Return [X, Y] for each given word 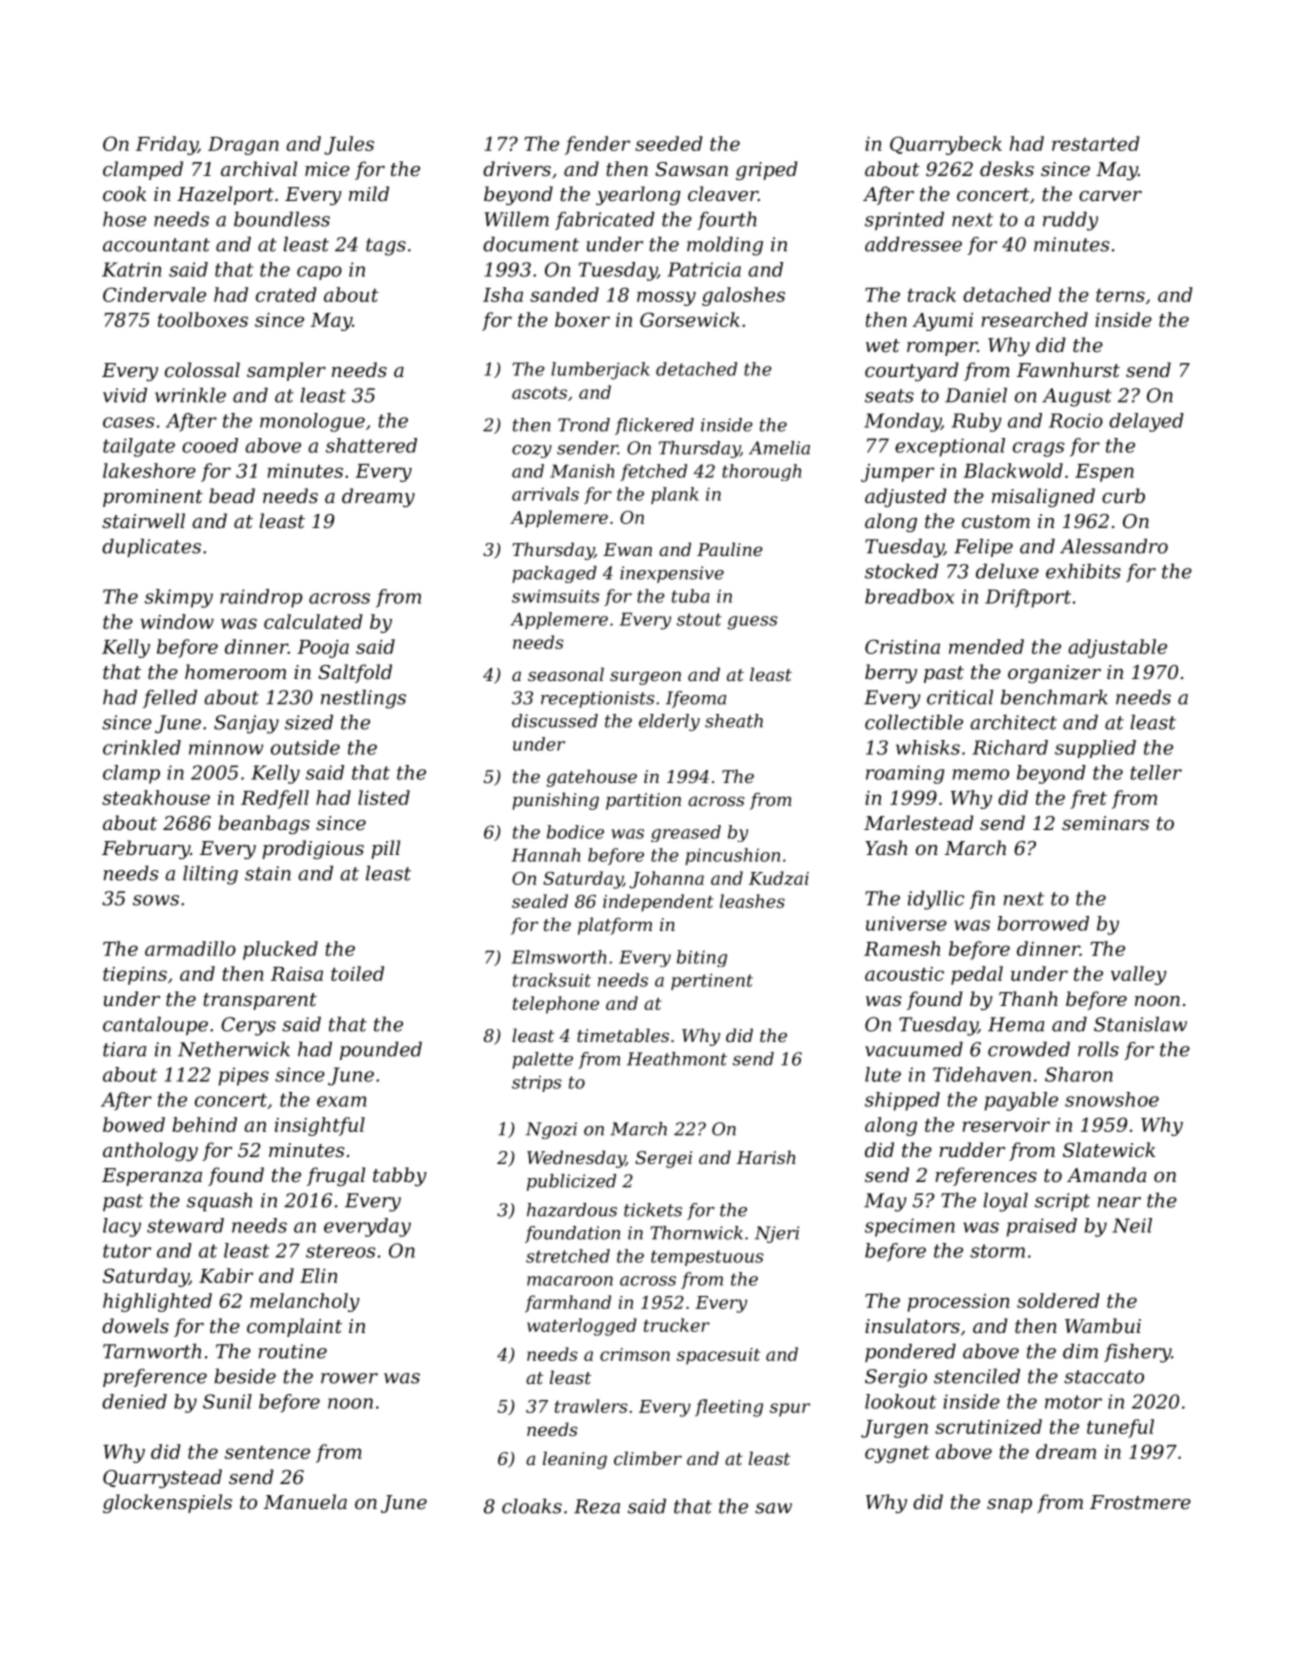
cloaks [532, 1506]
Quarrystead [162, 1478]
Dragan [243, 146]
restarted [1096, 143]
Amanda [1106, 1174]
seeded [669, 143]
